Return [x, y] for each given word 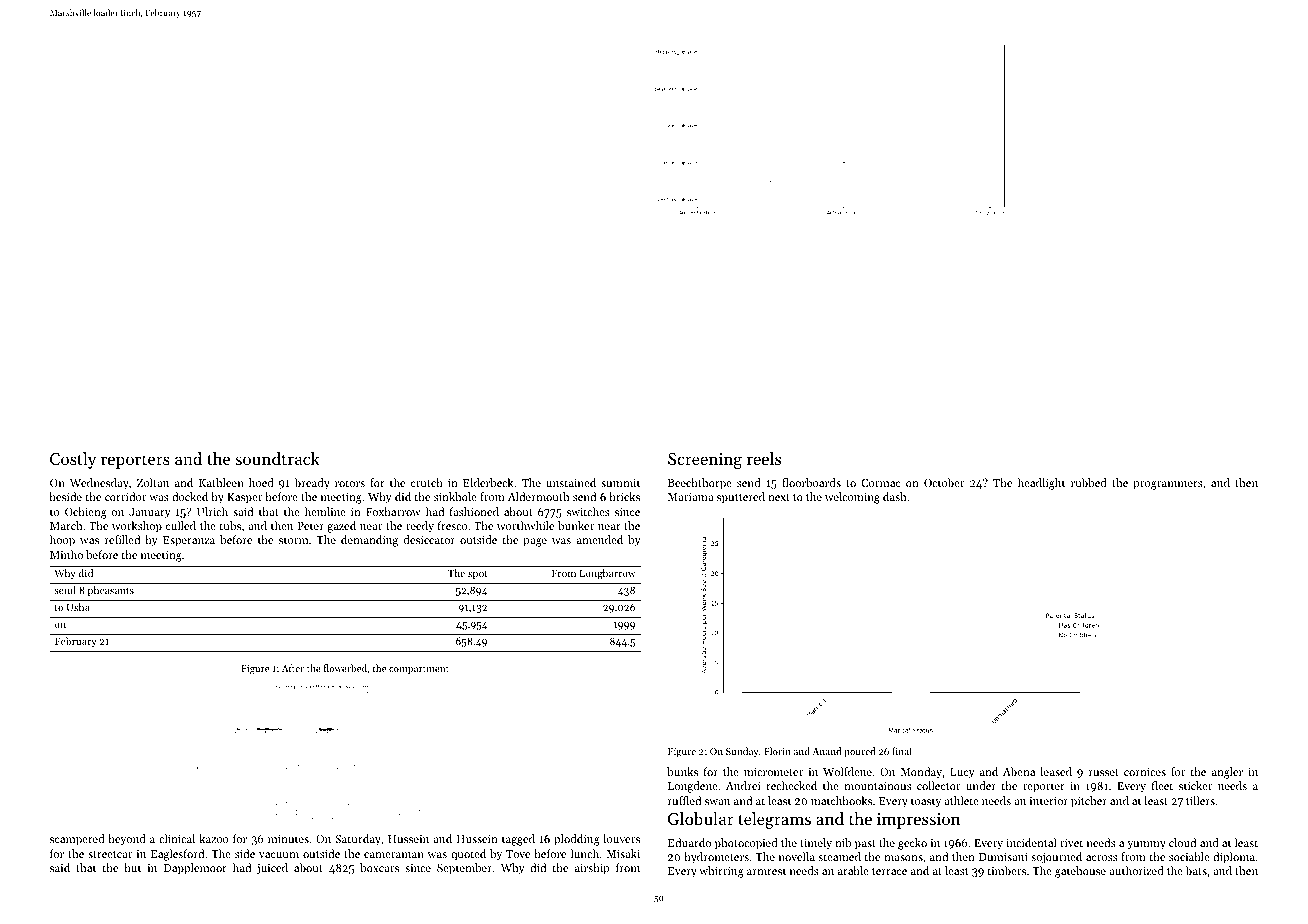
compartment [419, 670]
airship [592, 869]
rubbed [1089, 482]
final [901, 751]
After [293, 668]
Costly [73, 460]
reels [764, 458]
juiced [272, 869]
